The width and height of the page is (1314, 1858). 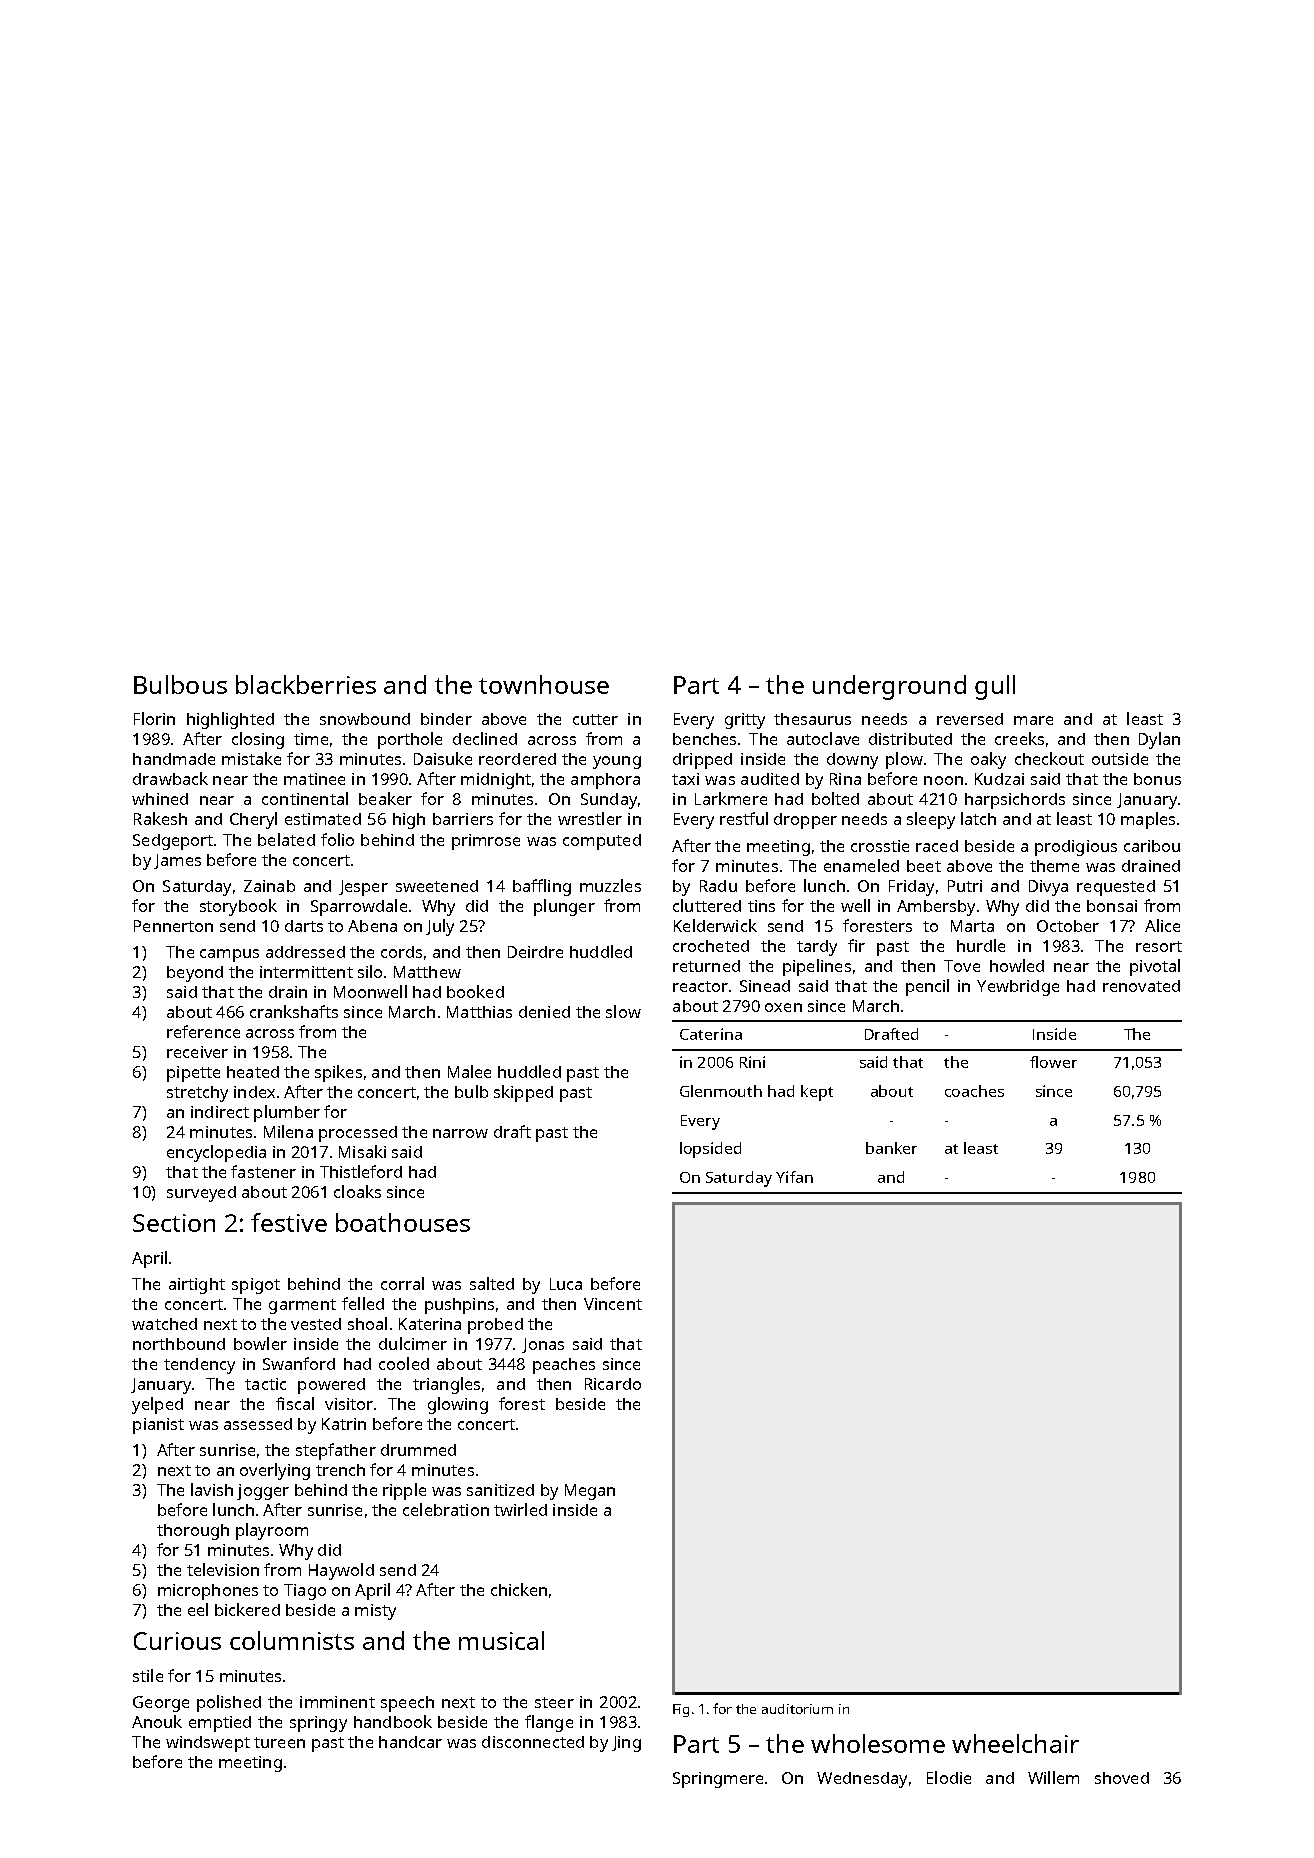 What do you see at coordinates (590, 1492) in the page?
I see `Megan` at bounding box center [590, 1492].
